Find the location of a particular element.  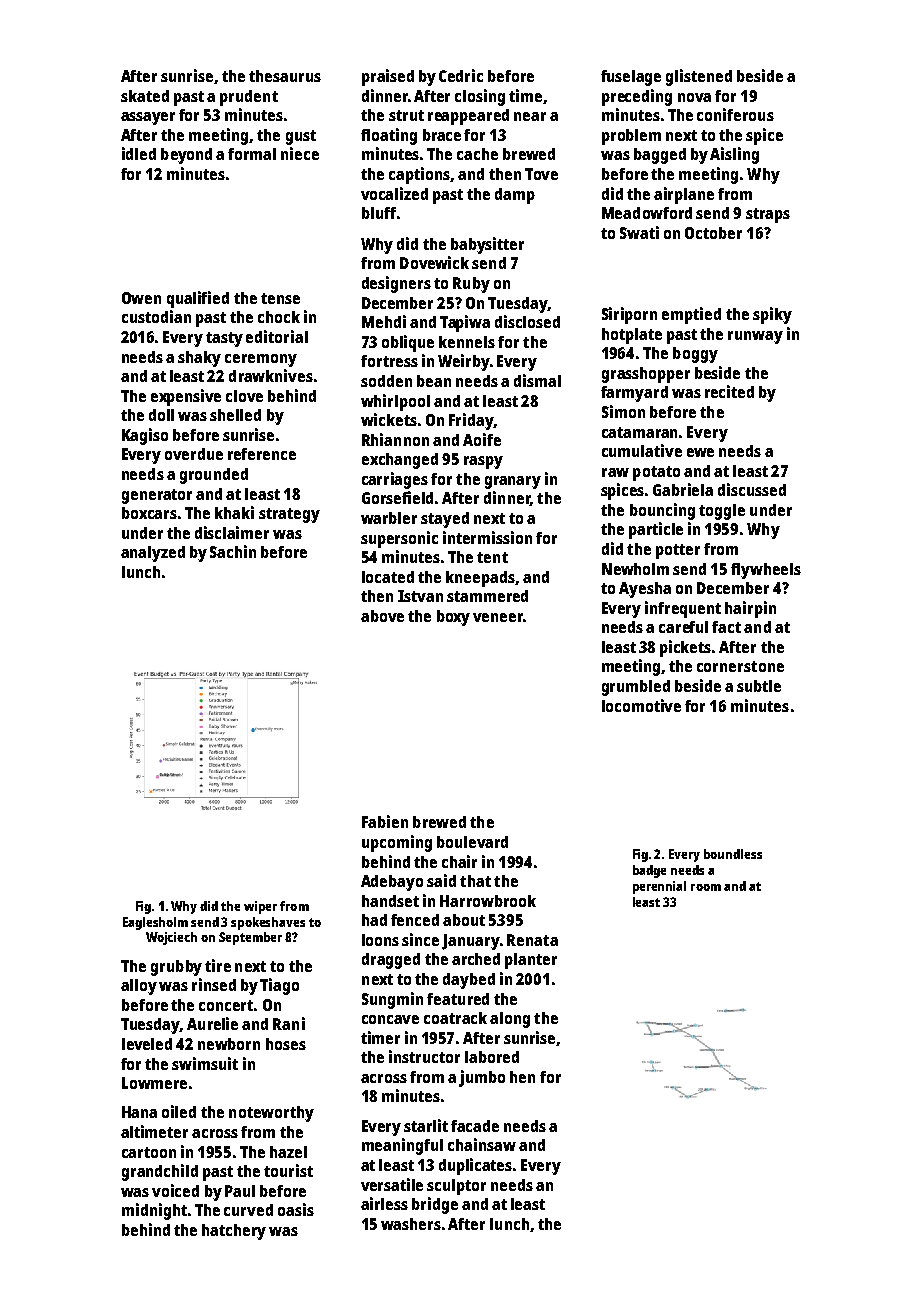

chainsaw is located at coordinates (482, 1144).
